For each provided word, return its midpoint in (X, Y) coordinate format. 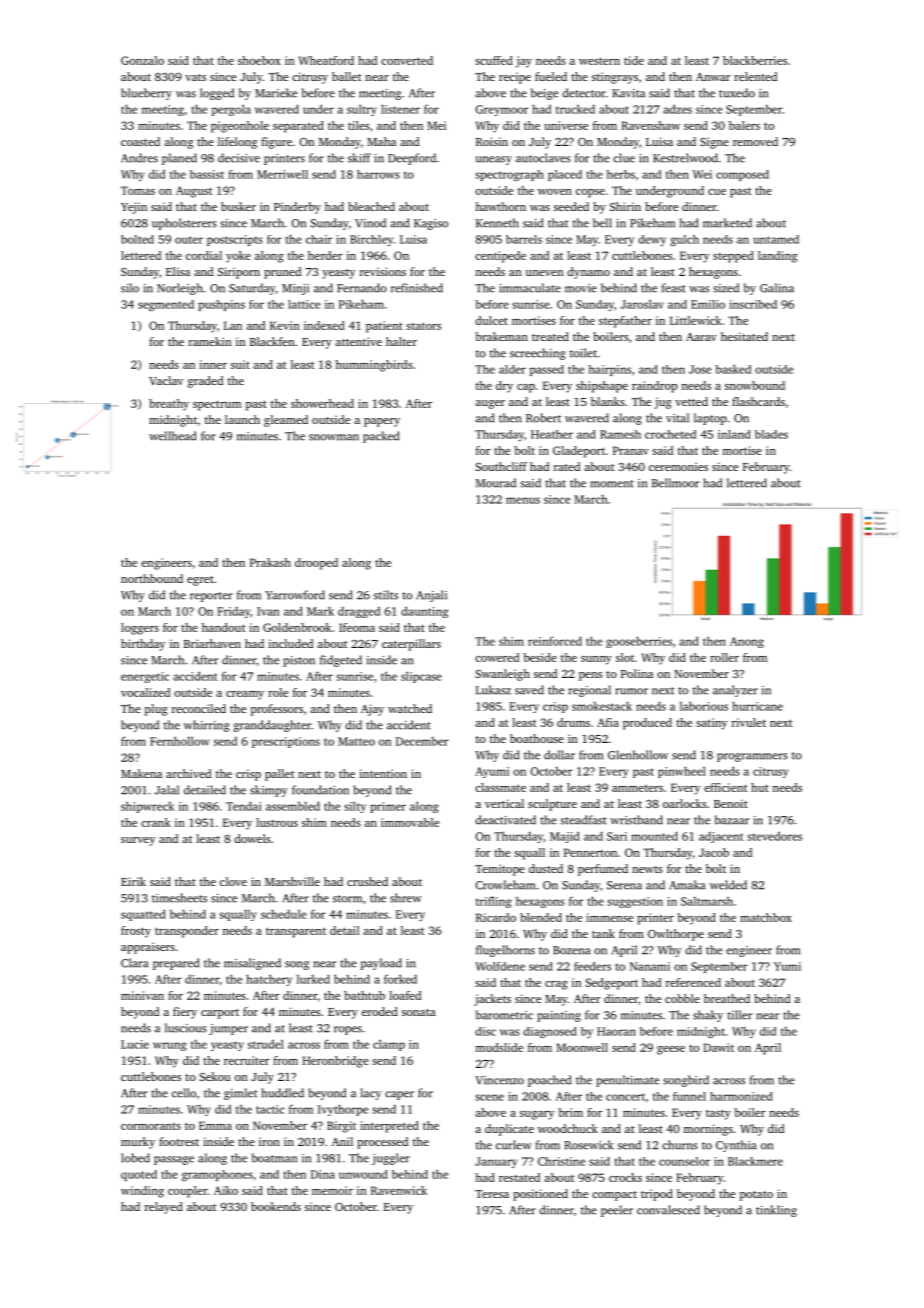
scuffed (494, 60)
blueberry (146, 94)
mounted (654, 836)
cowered (497, 657)
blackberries (755, 60)
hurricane (757, 706)
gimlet (240, 1094)
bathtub (364, 995)
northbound (152, 578)
